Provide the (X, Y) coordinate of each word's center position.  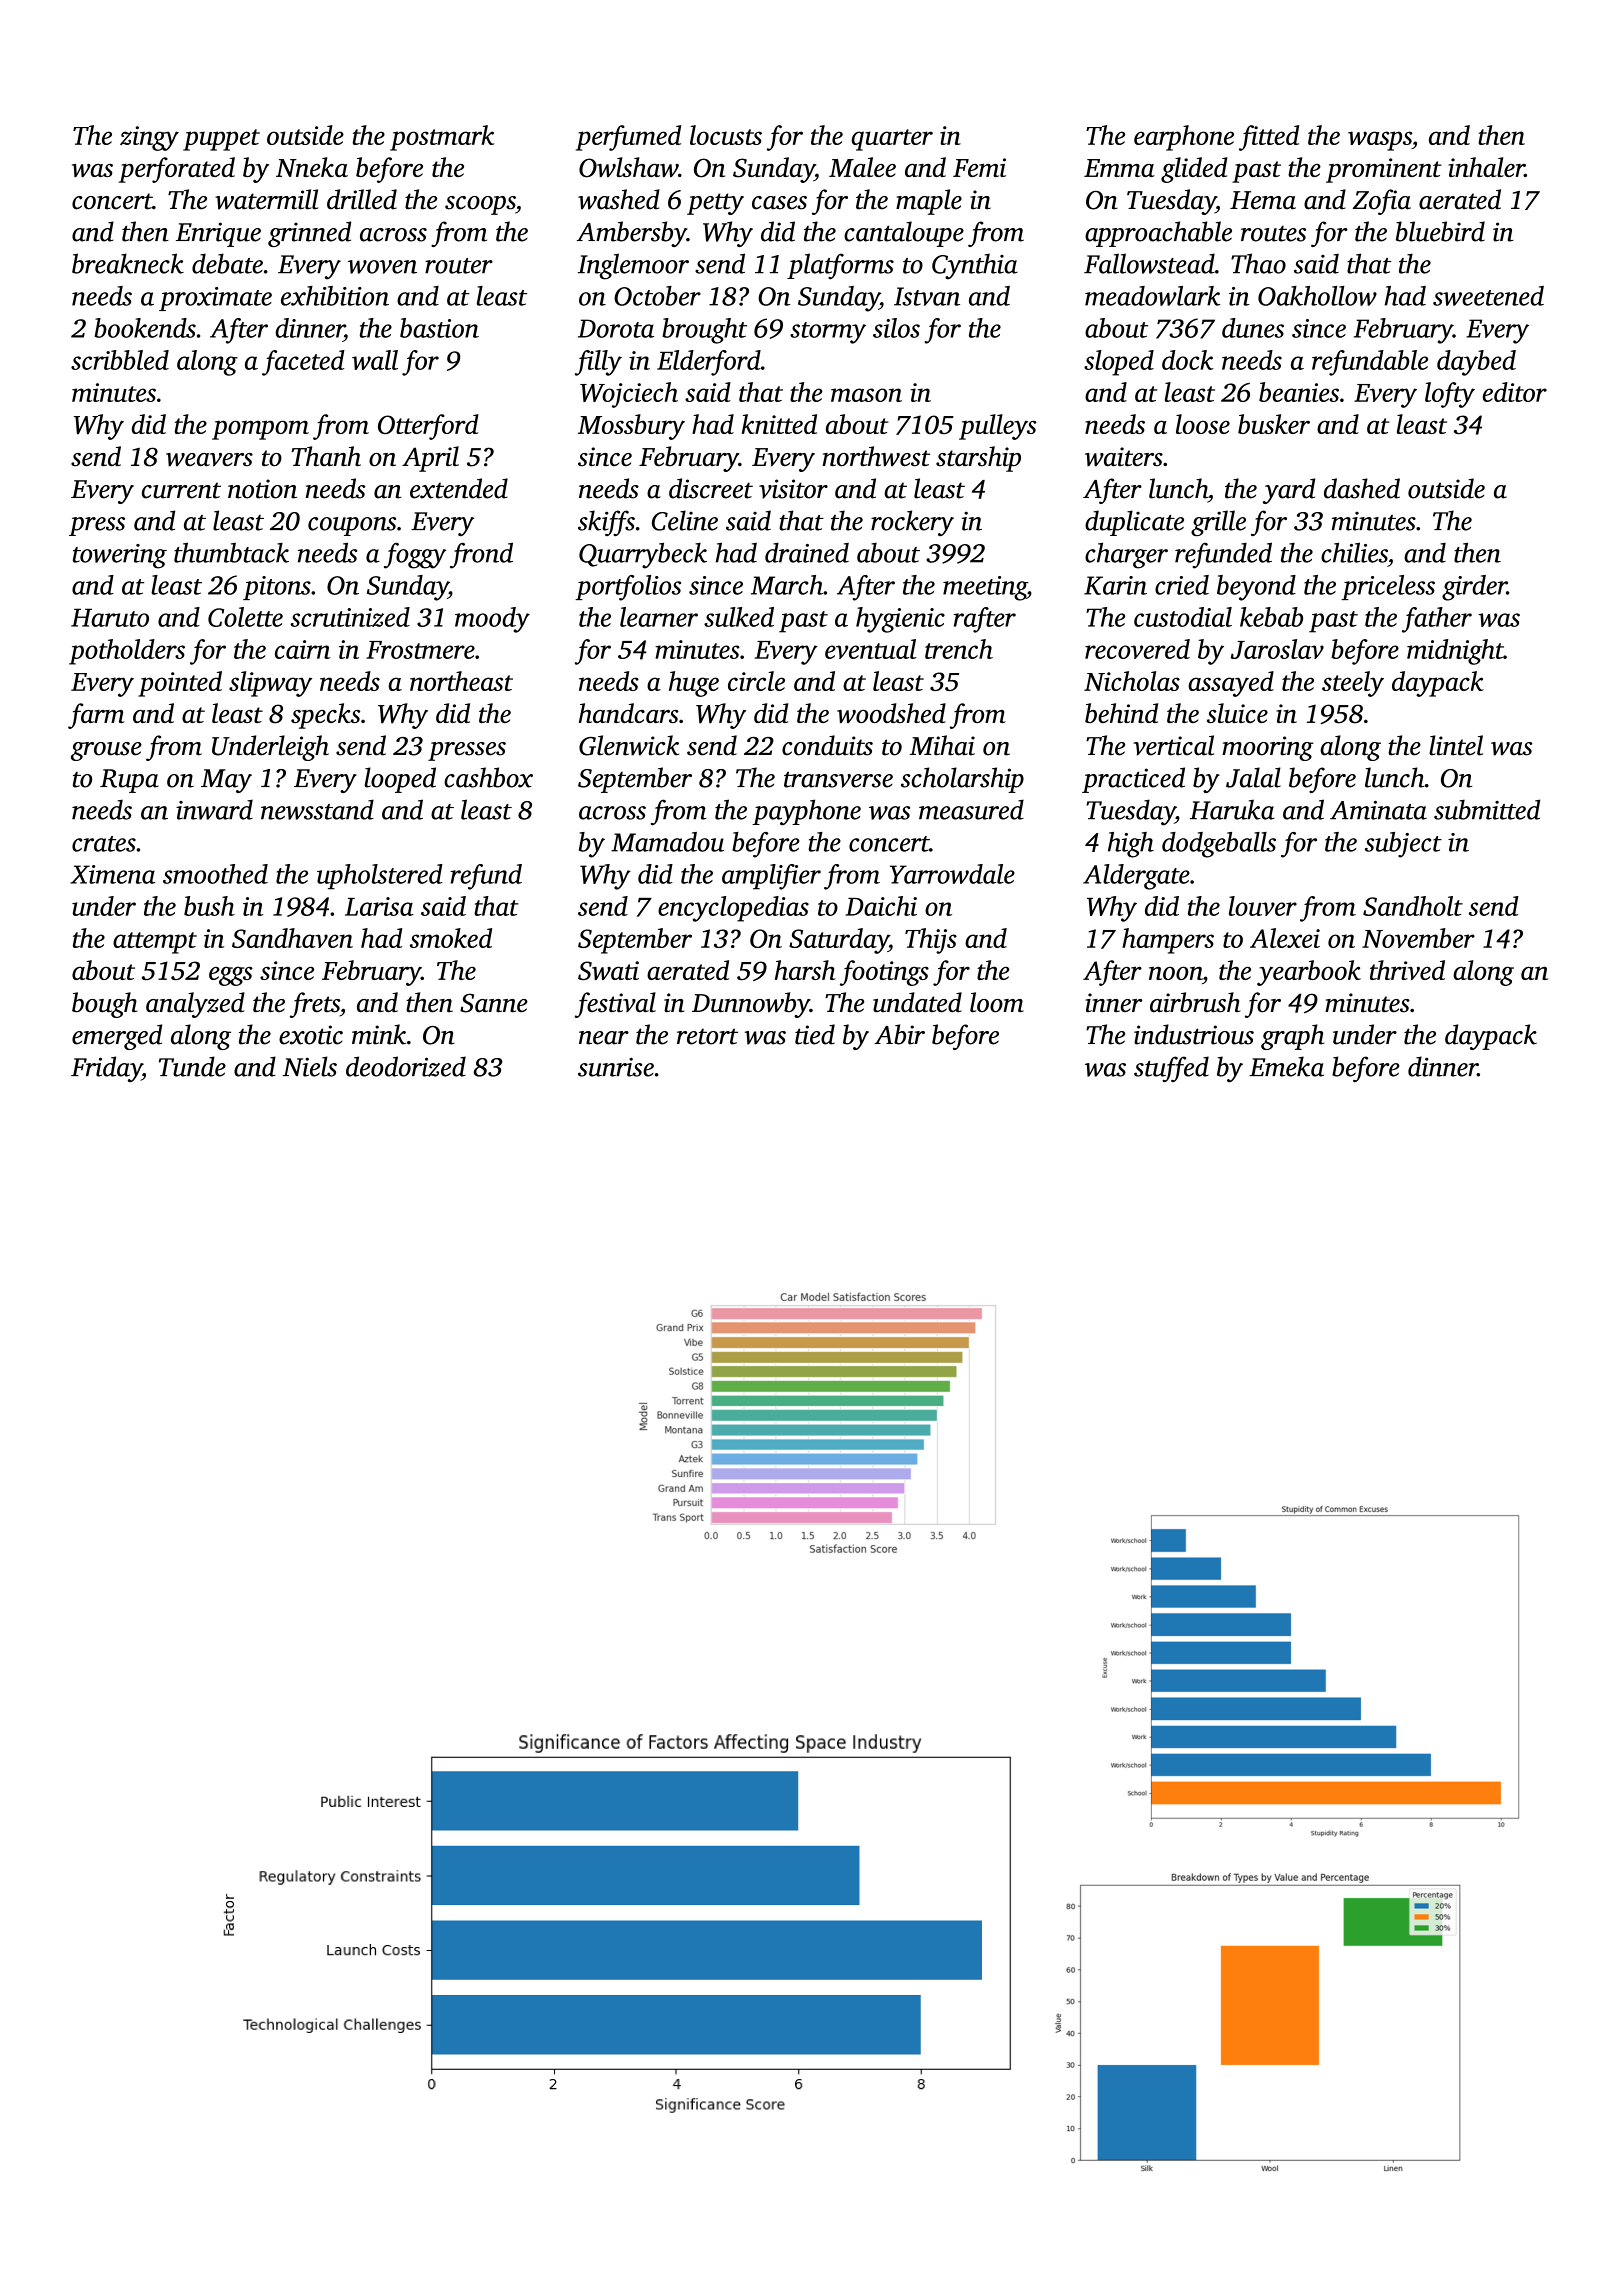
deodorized (406, 1066)
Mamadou (667, 842)
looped (400, 780)
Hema (1263, 200)
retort (707, 1036)
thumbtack (231, 552)
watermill (267, 199)
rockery (912, 523)
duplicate (1134, 523)
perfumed (628, 138)
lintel (1456, 745)
